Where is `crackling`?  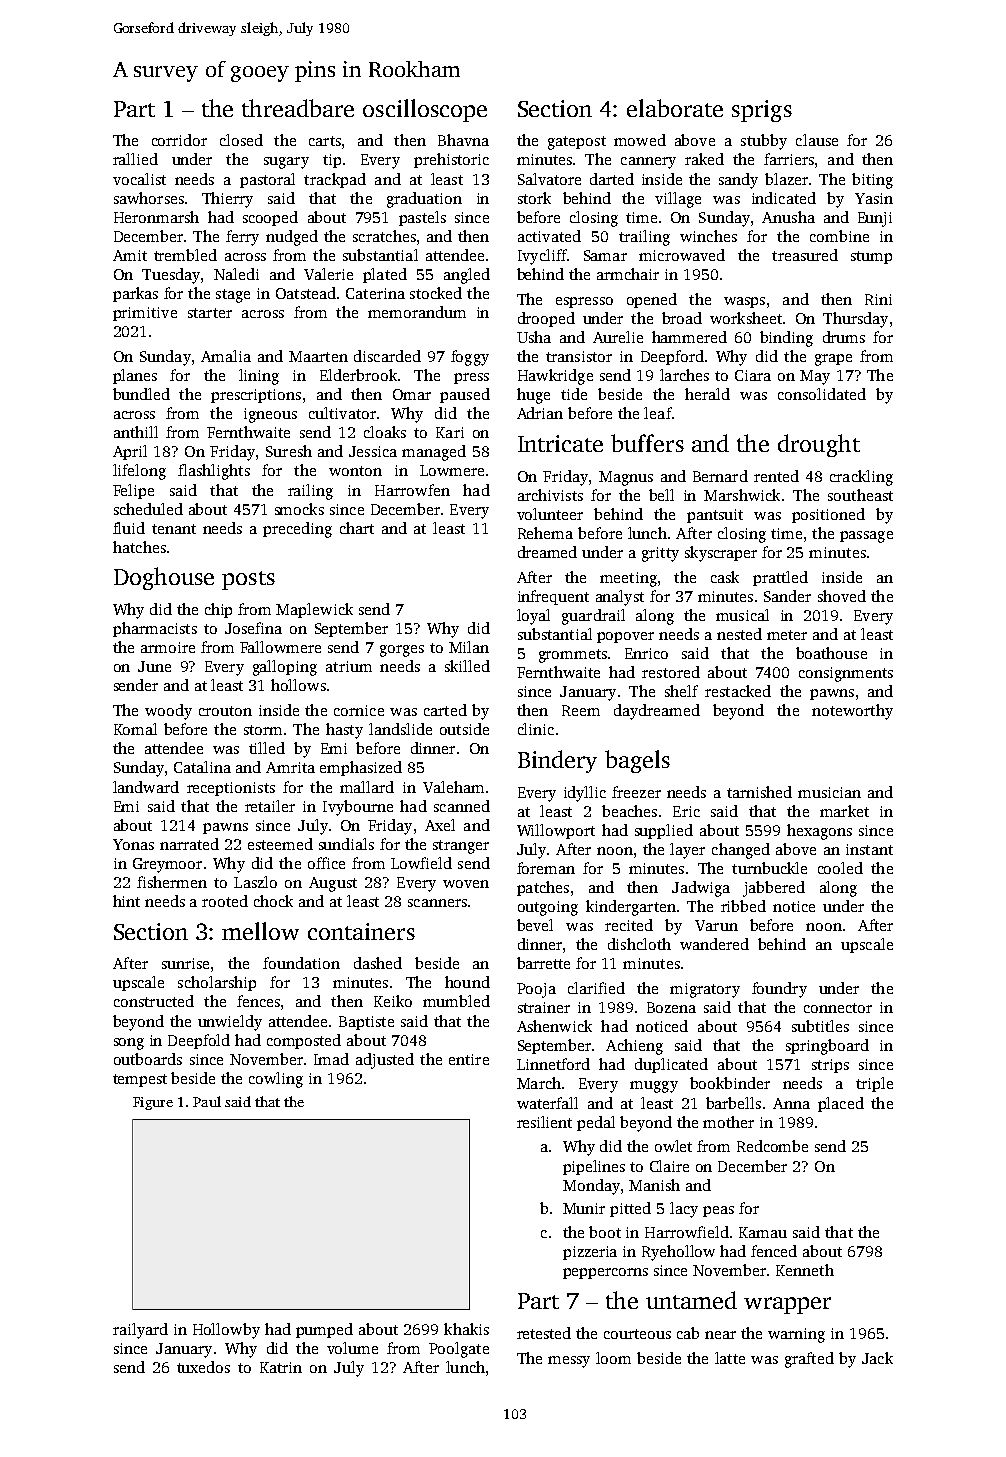 crackling is located at coordinates (861, 478).
